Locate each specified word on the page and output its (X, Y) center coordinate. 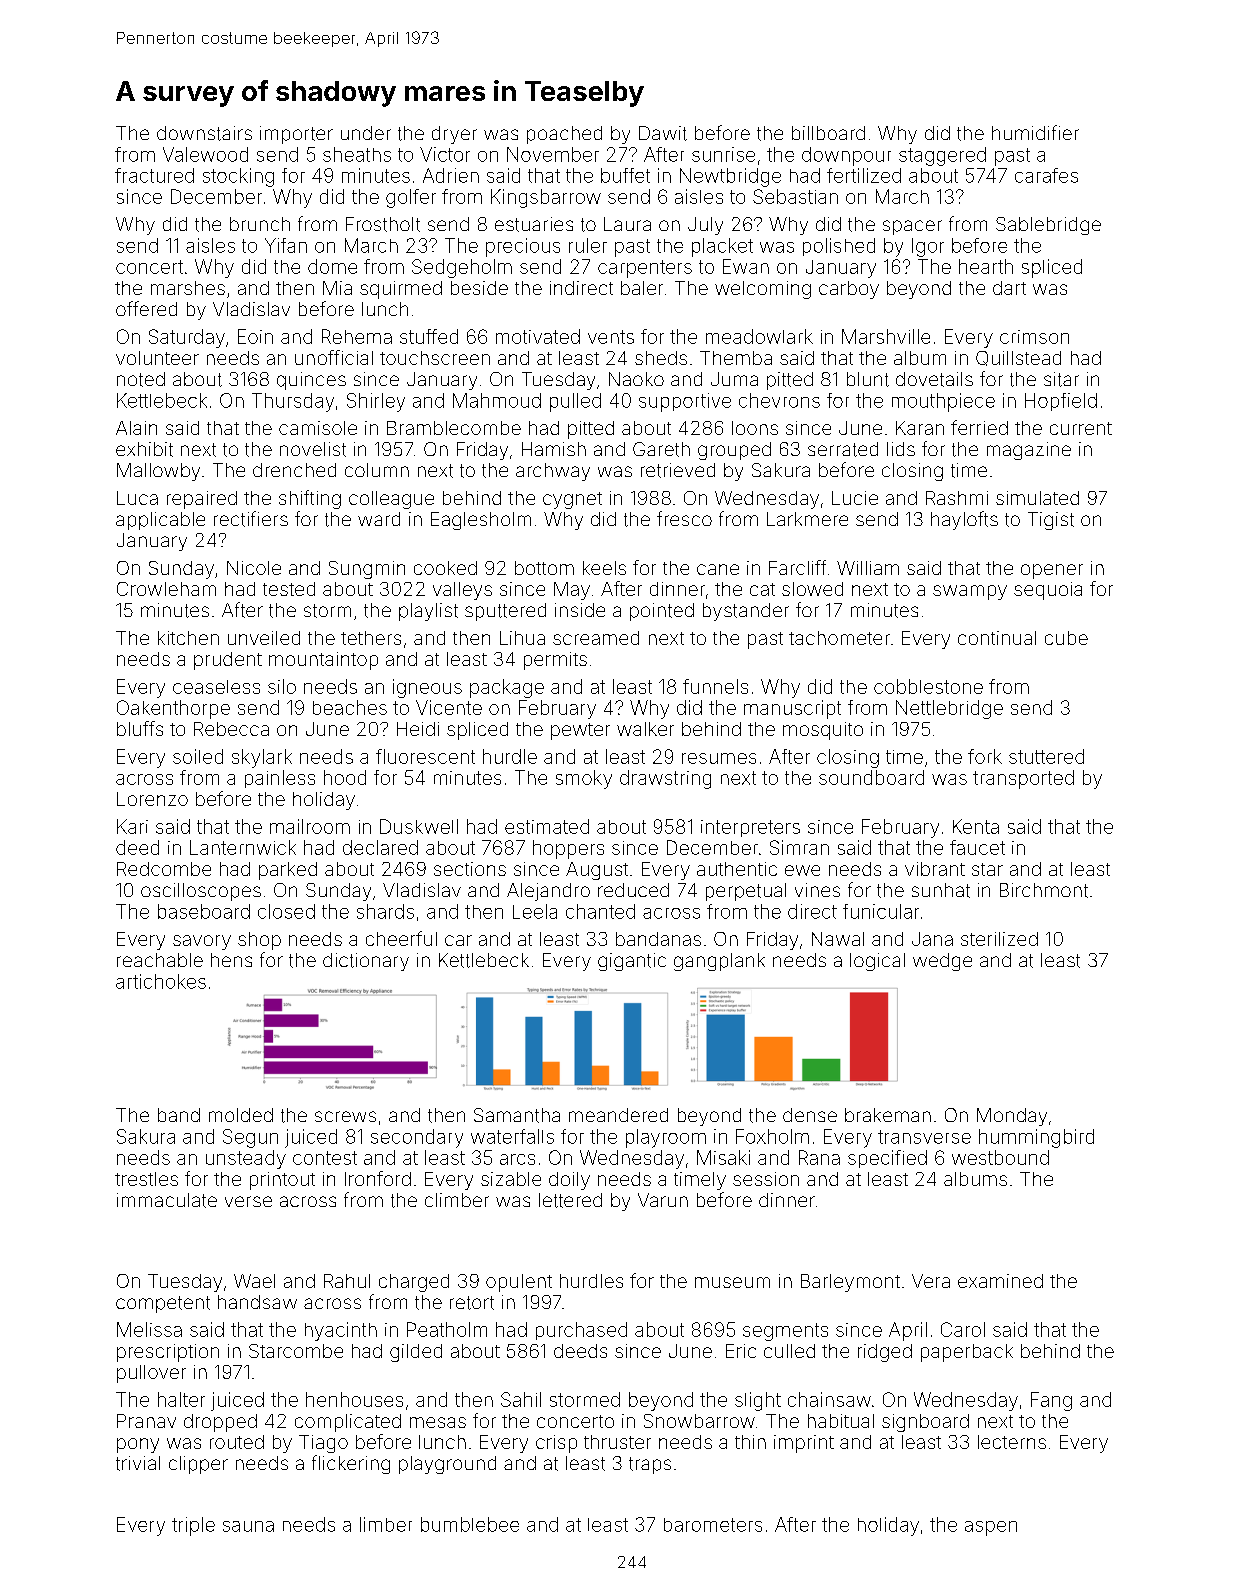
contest (325, 1158)
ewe (802, 870)
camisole (318, 428)
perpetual (746, 892)
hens (231, 960)
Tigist (1051, 521)
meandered (618, 1115)
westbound (1000, 1157)
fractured (154, 175)
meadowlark (759, 336)
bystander (746, 612)
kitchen (188, 638)
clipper (198, 1465)
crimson (1034, 337)
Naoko (636, 379)
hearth (986, 266)
